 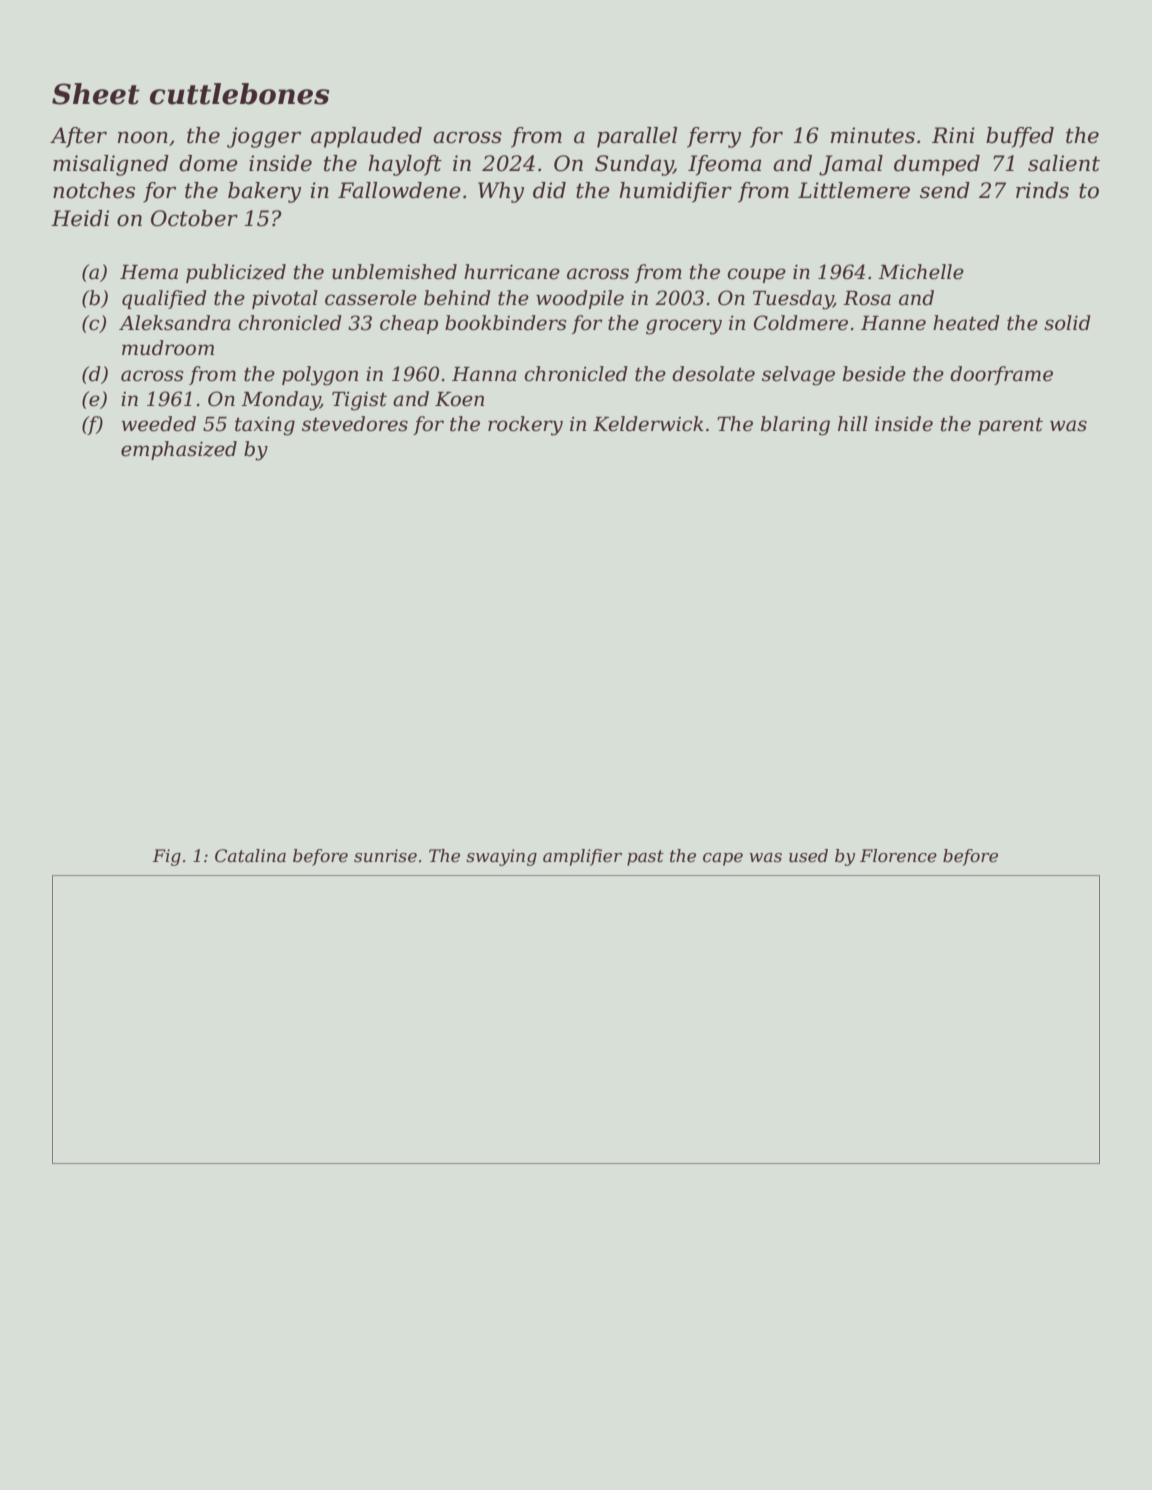 I want to click on rinds, so click(x=1042, y=190).
